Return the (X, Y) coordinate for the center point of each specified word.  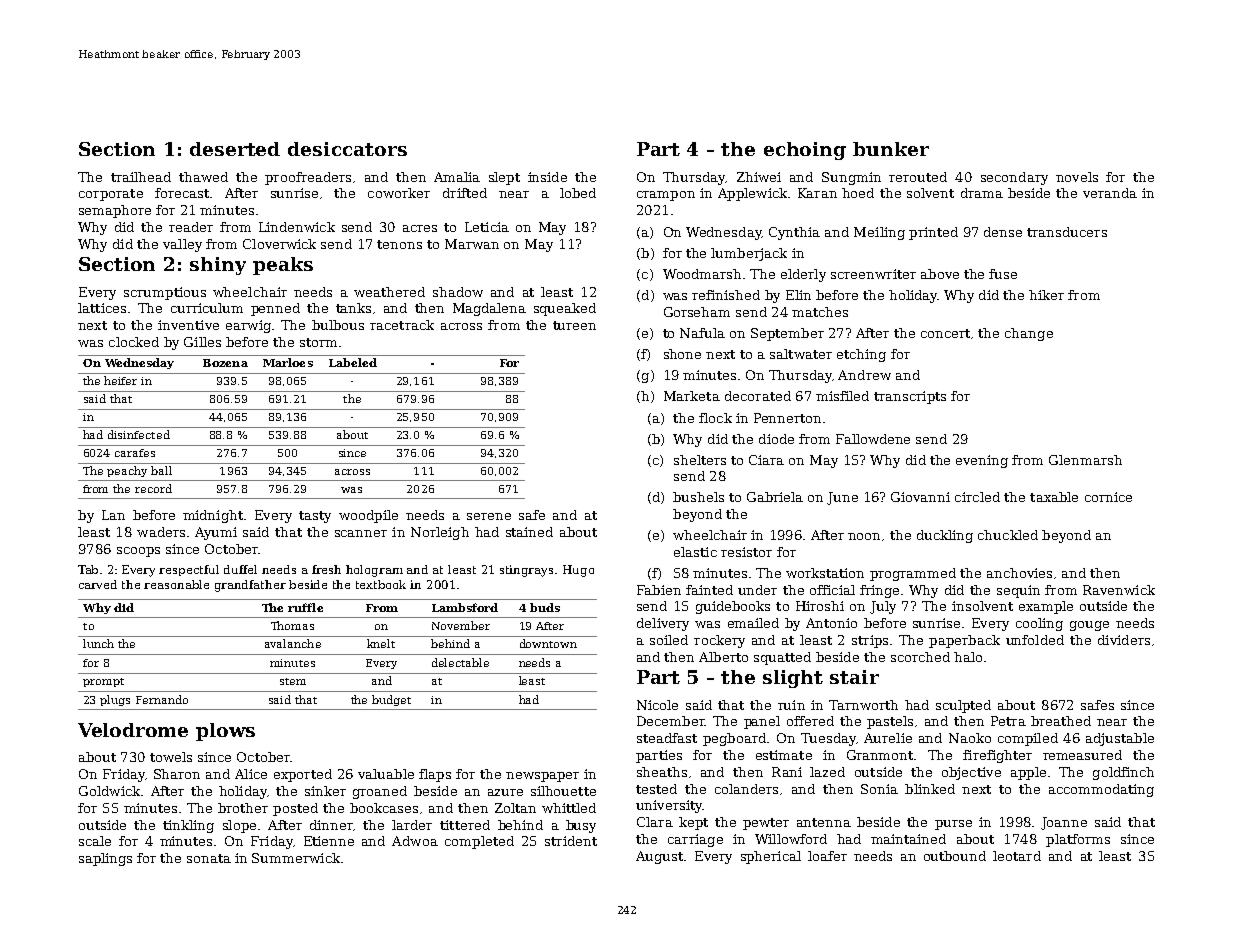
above (940, 274)
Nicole (657, 705)
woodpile (368, 516)
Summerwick (296, 858)
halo (968, 657)
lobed (578, 193)
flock (715, 418)
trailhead (141, 177)
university (669, 806)
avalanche (293, 643)
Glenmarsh (1085, 460)
